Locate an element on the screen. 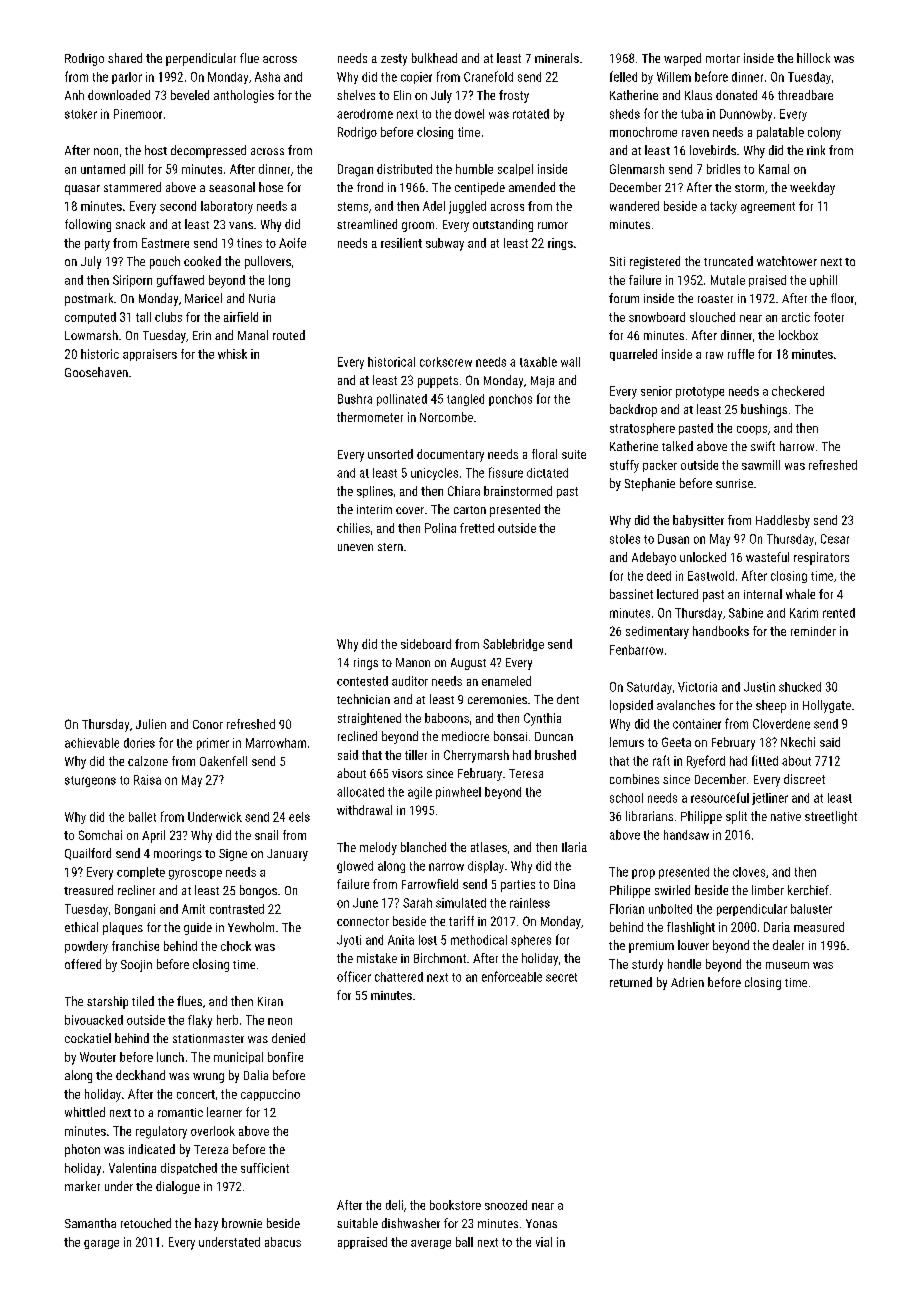  average is located at coordinates (431, 1244).
